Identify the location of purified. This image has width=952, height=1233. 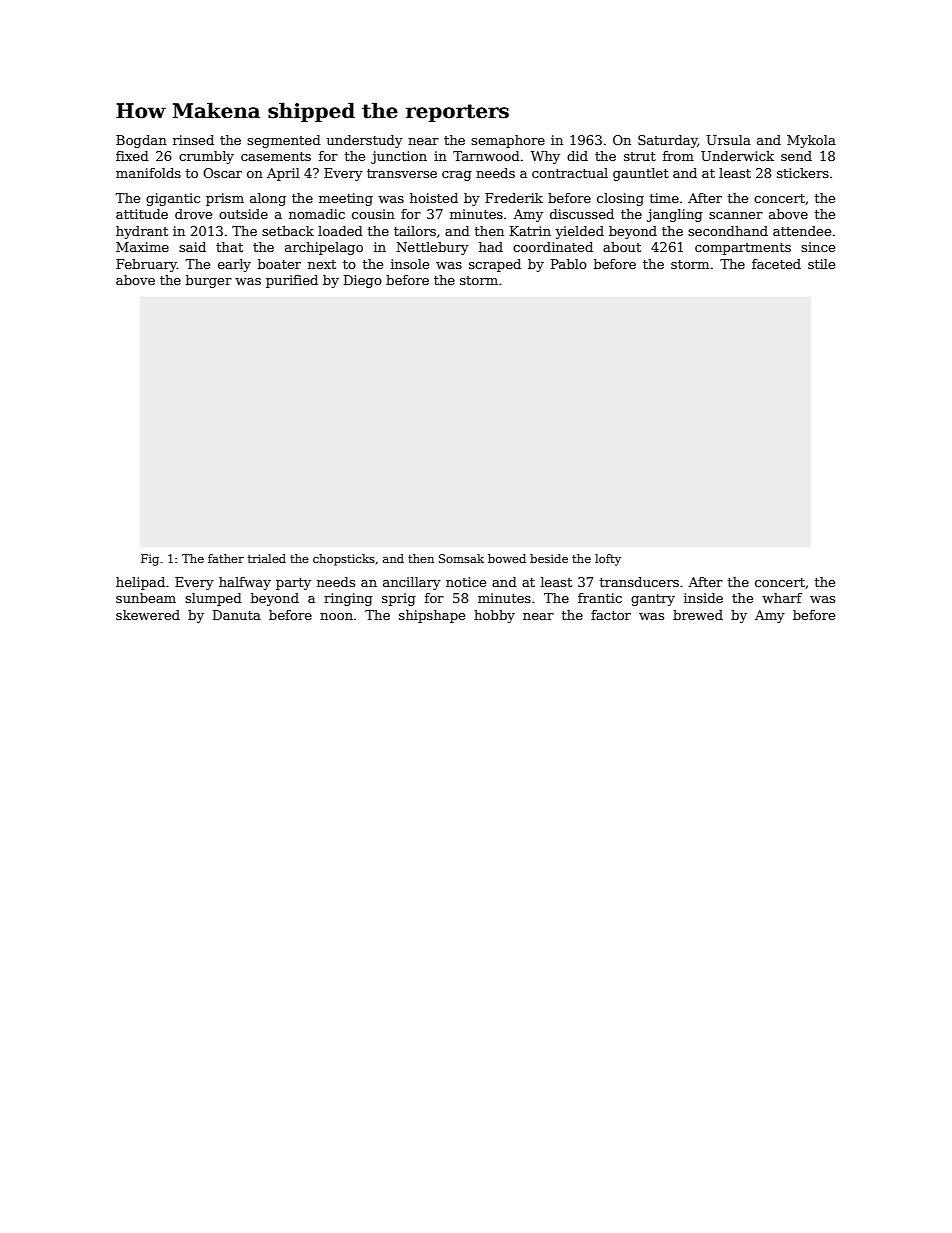
(292, 281).
